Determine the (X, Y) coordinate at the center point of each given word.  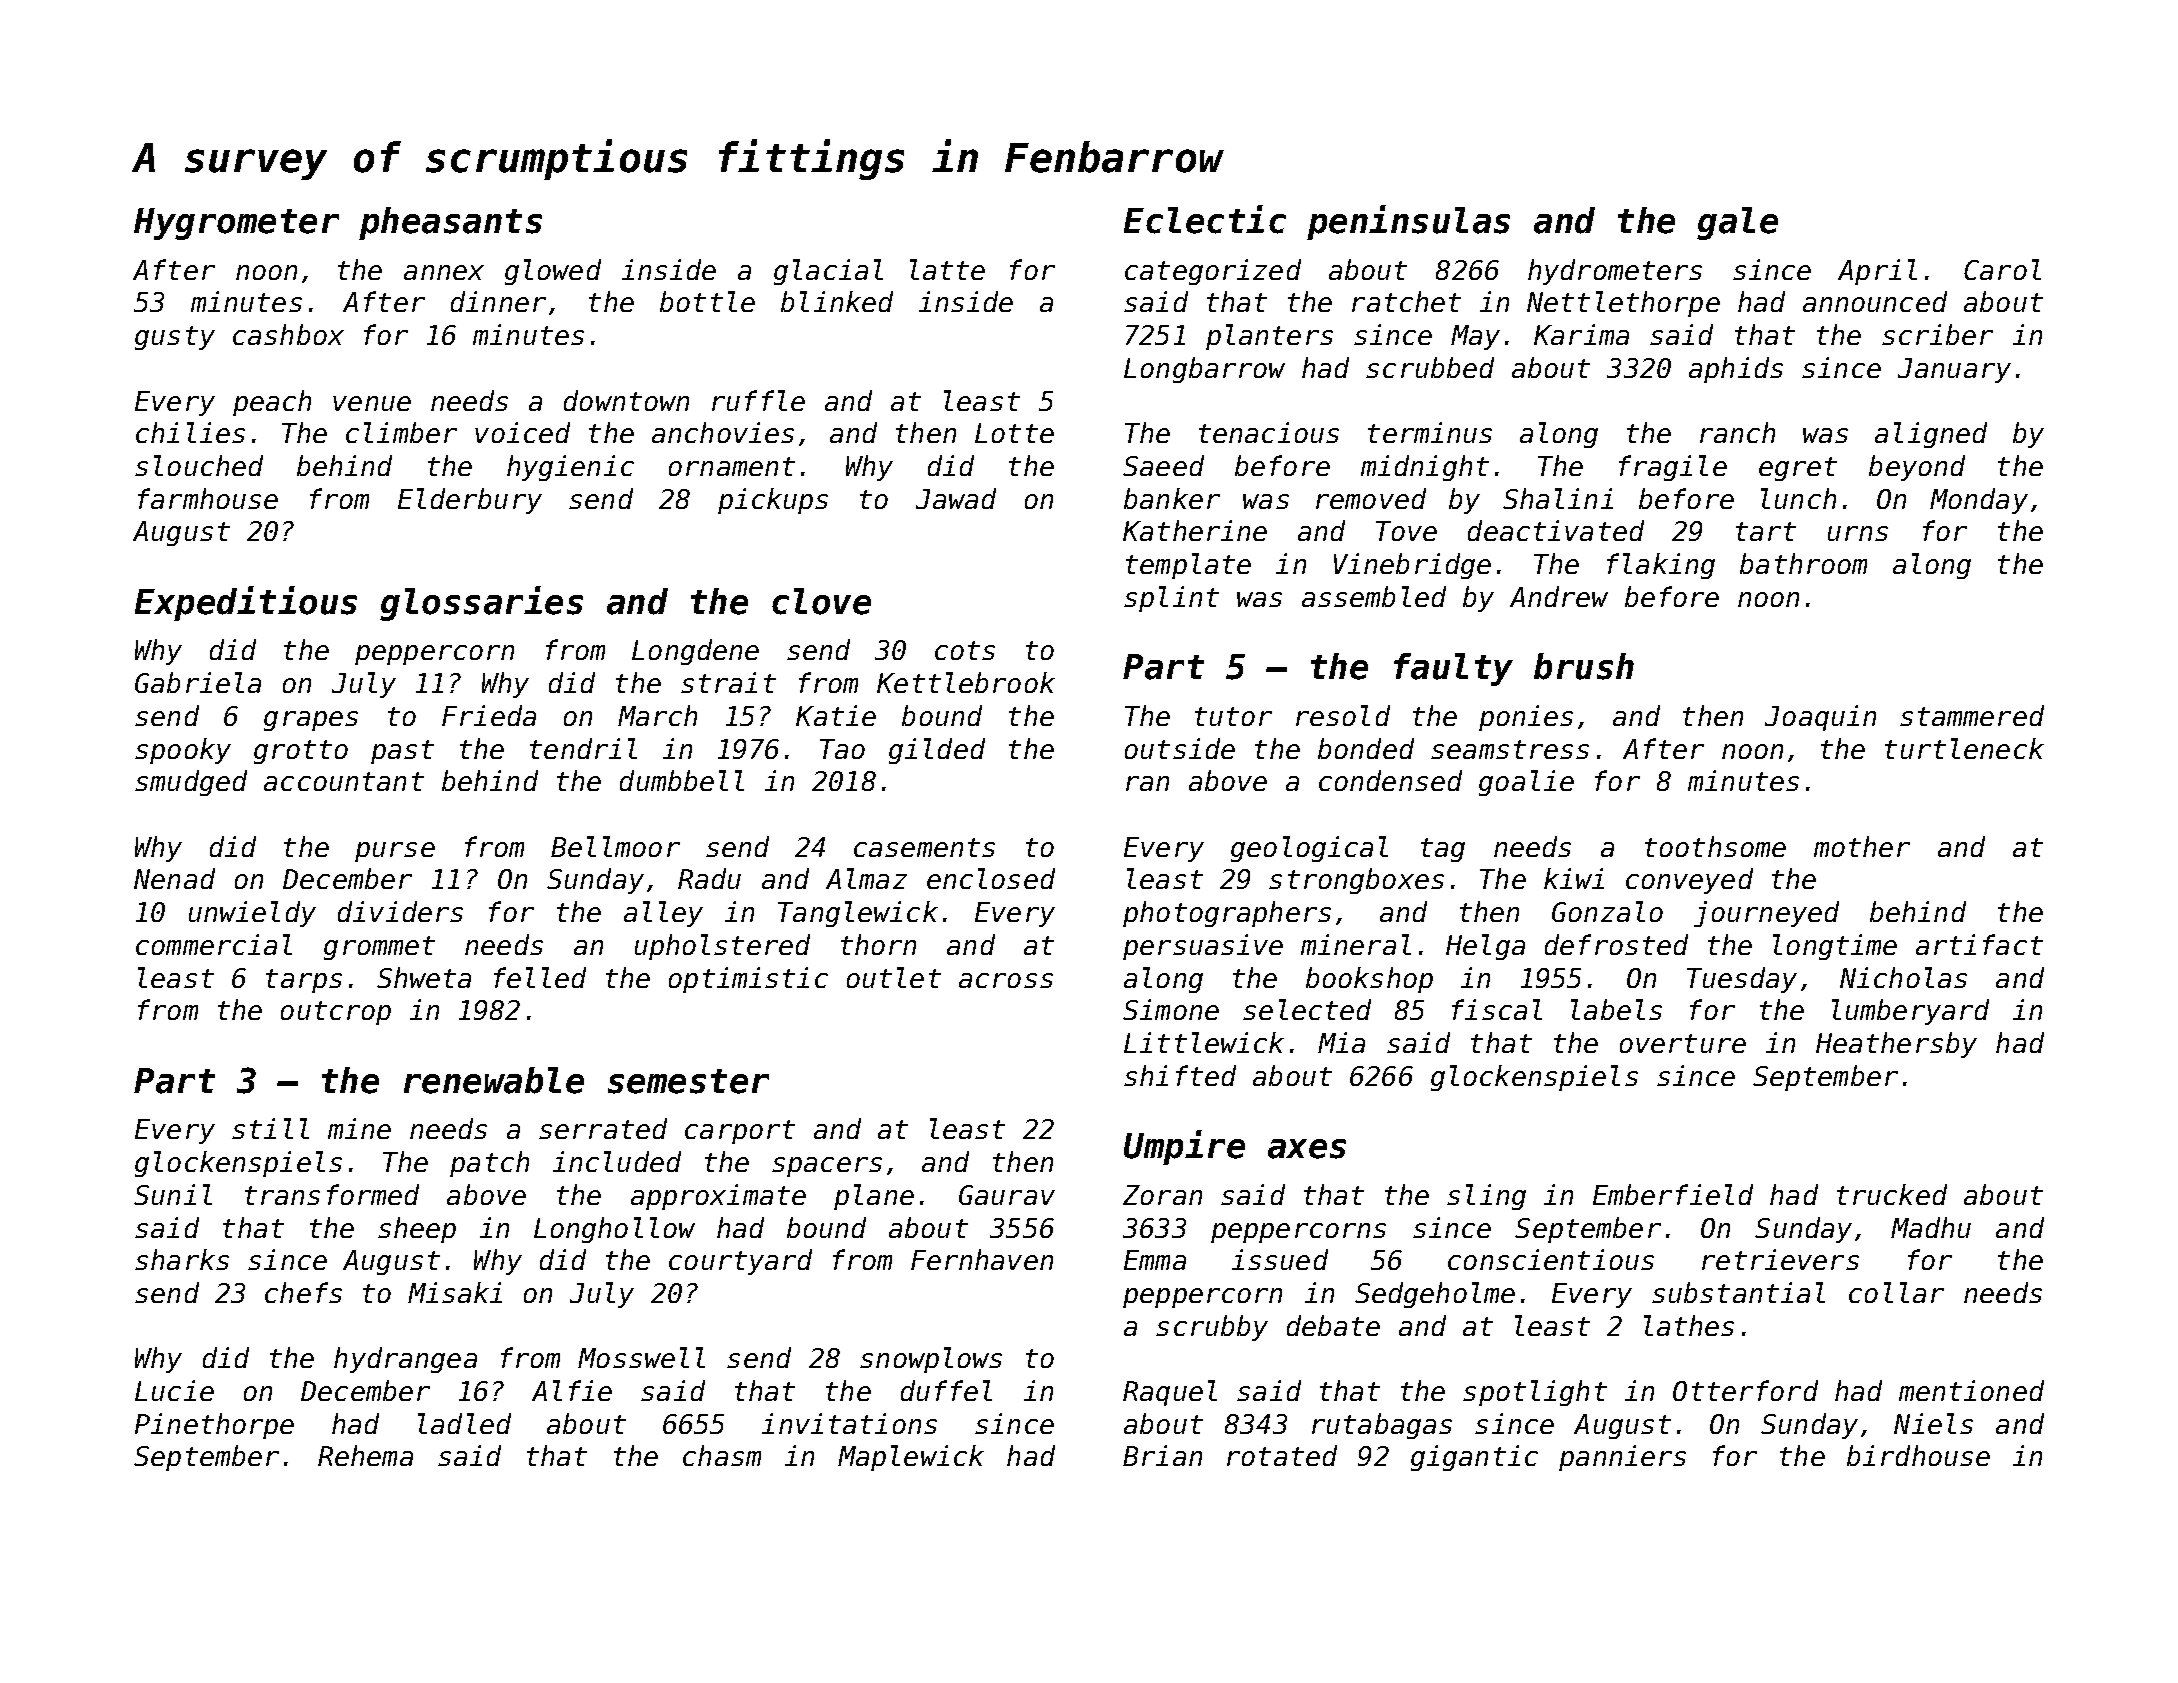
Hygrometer (236, 224)
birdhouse (1918, 1455)
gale (1737, 223)
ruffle (758, 400)
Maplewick (911, 1458)
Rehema (365, 1455)
